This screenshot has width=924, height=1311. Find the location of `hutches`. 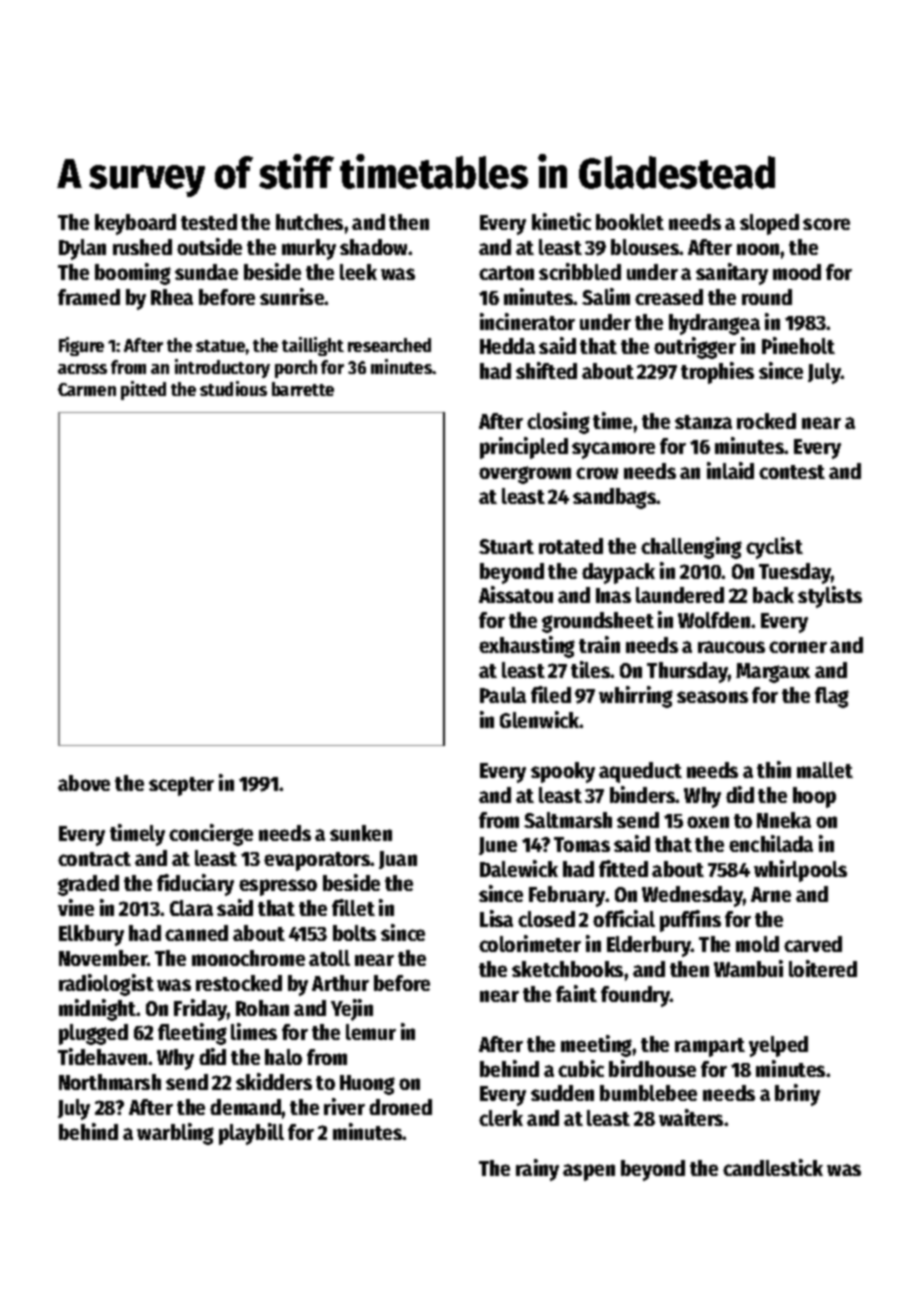

hutches is located at coordinates (309, 222).
